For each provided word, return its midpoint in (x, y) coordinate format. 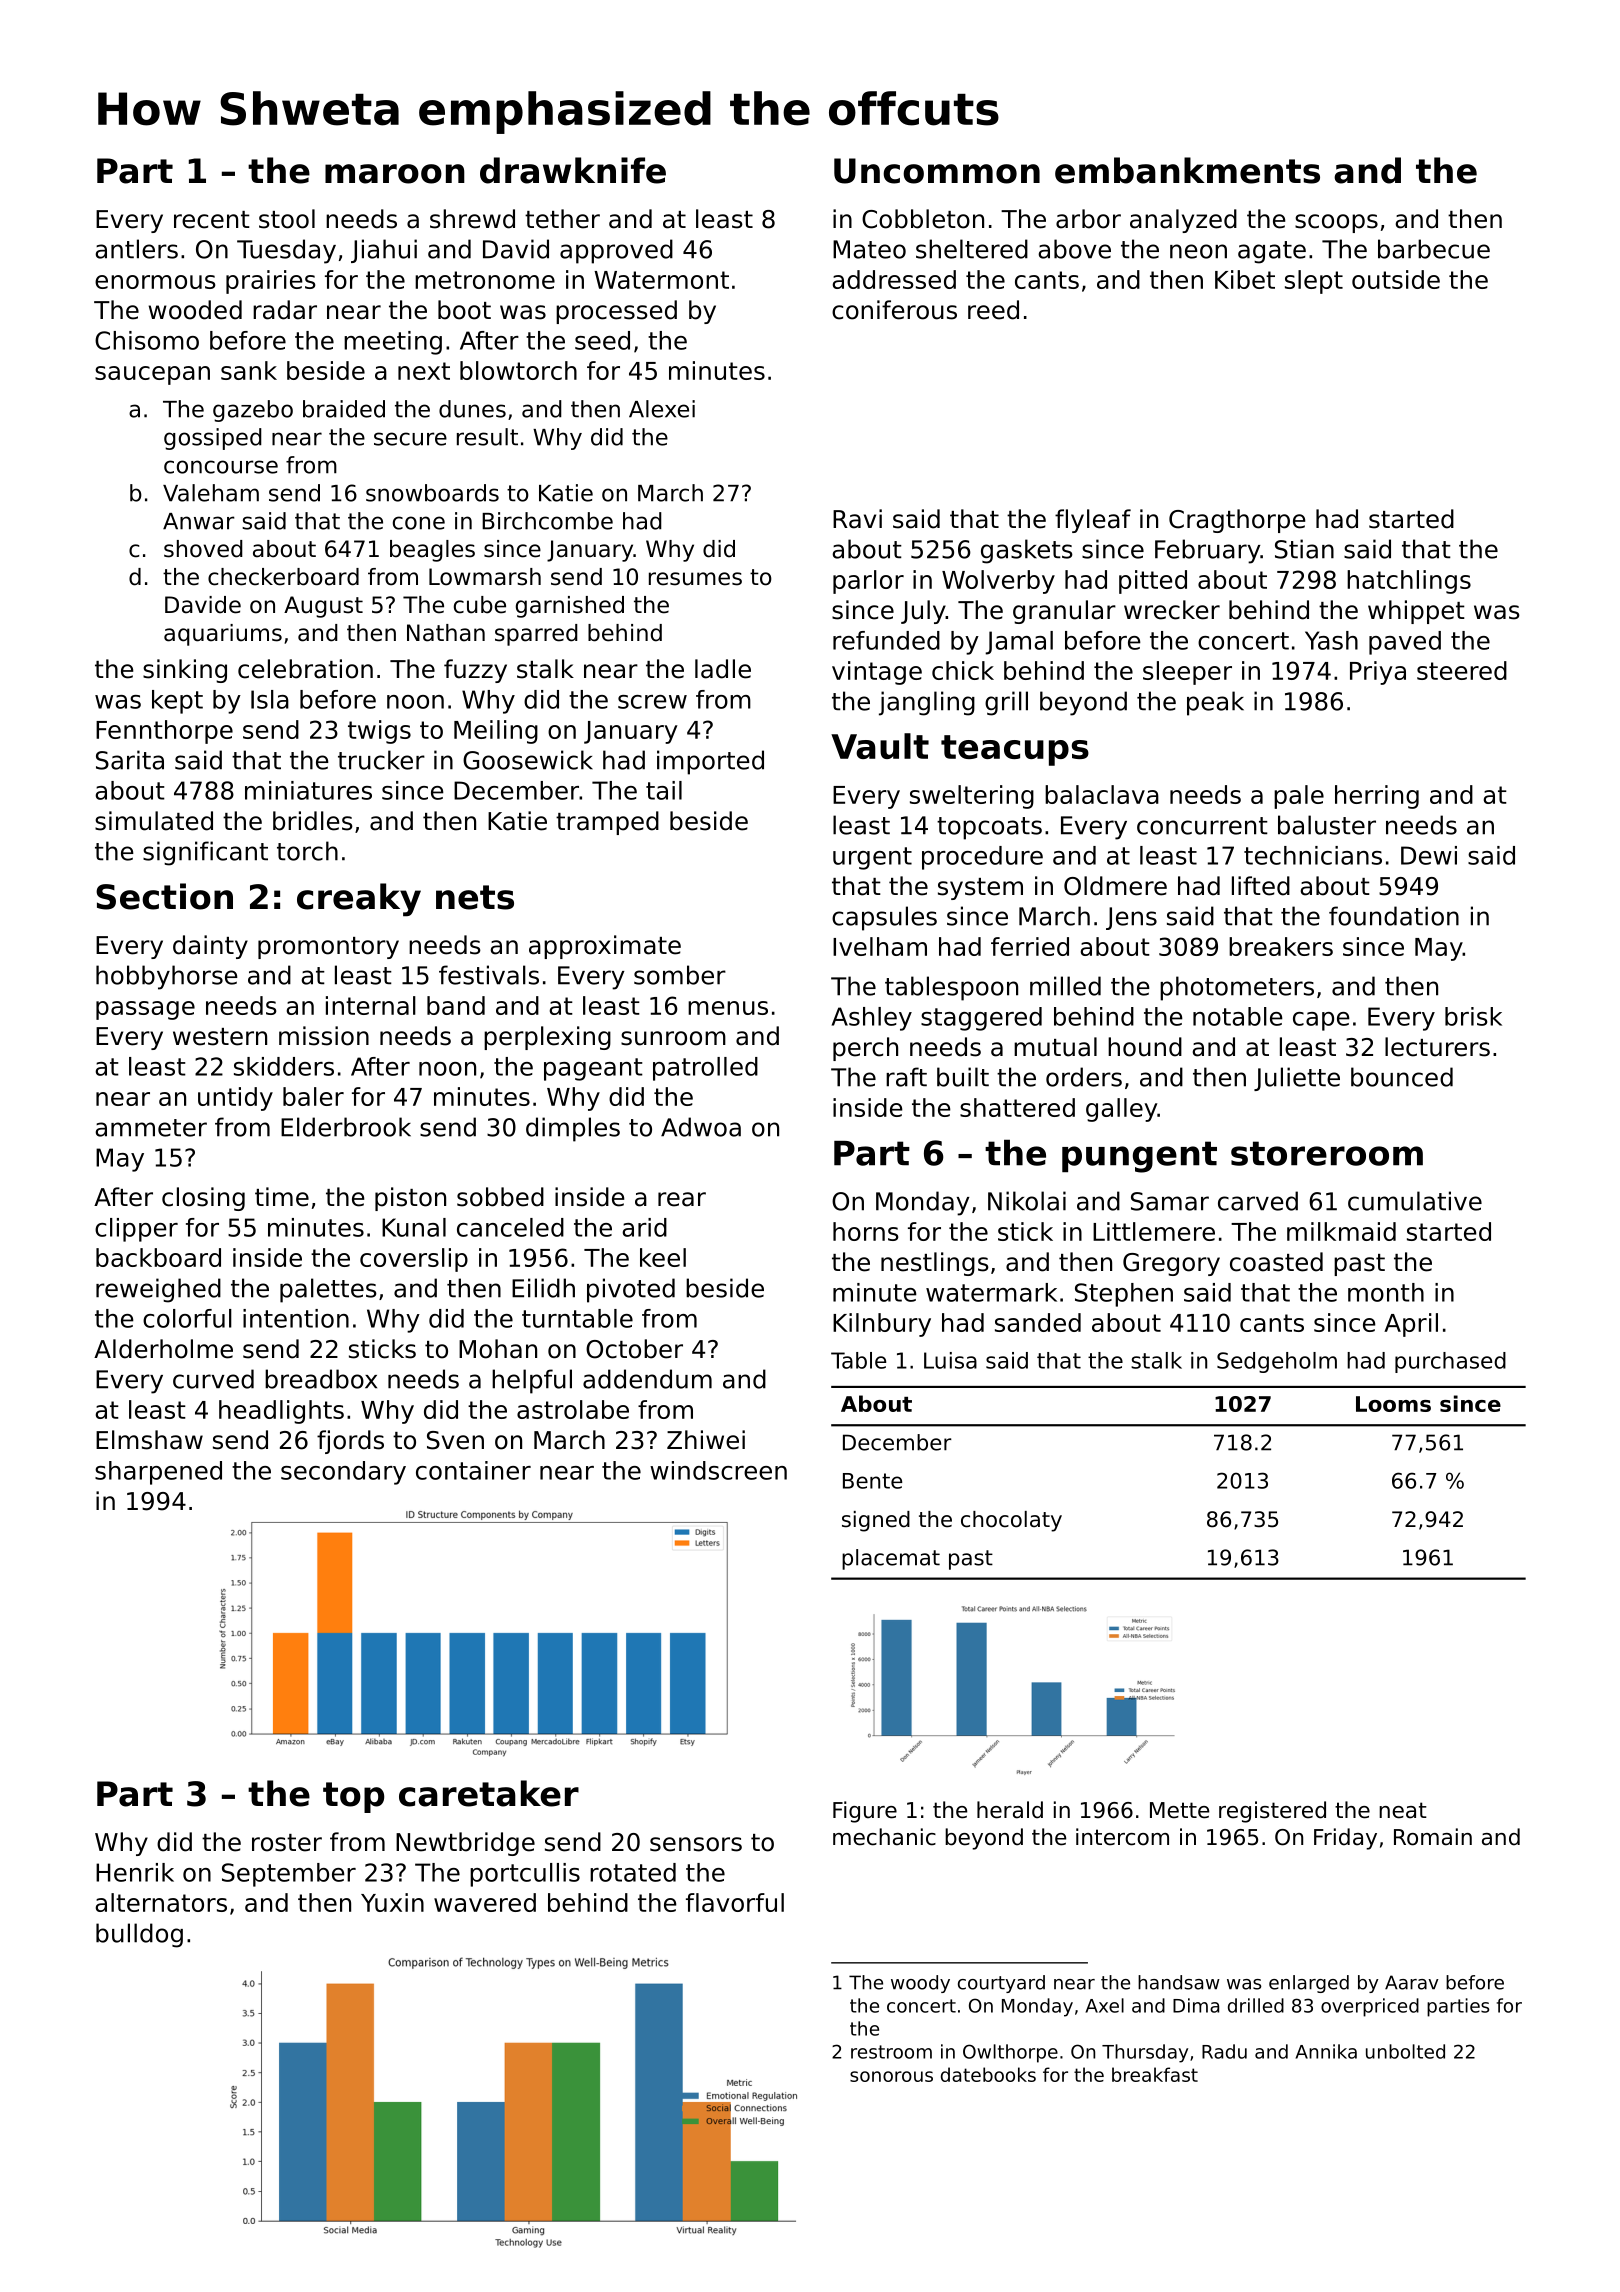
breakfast (1155, 2074)
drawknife (573, 170)
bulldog (139, 1935)
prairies (271, 282)
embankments (1187, 170)
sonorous (891, 2076)
